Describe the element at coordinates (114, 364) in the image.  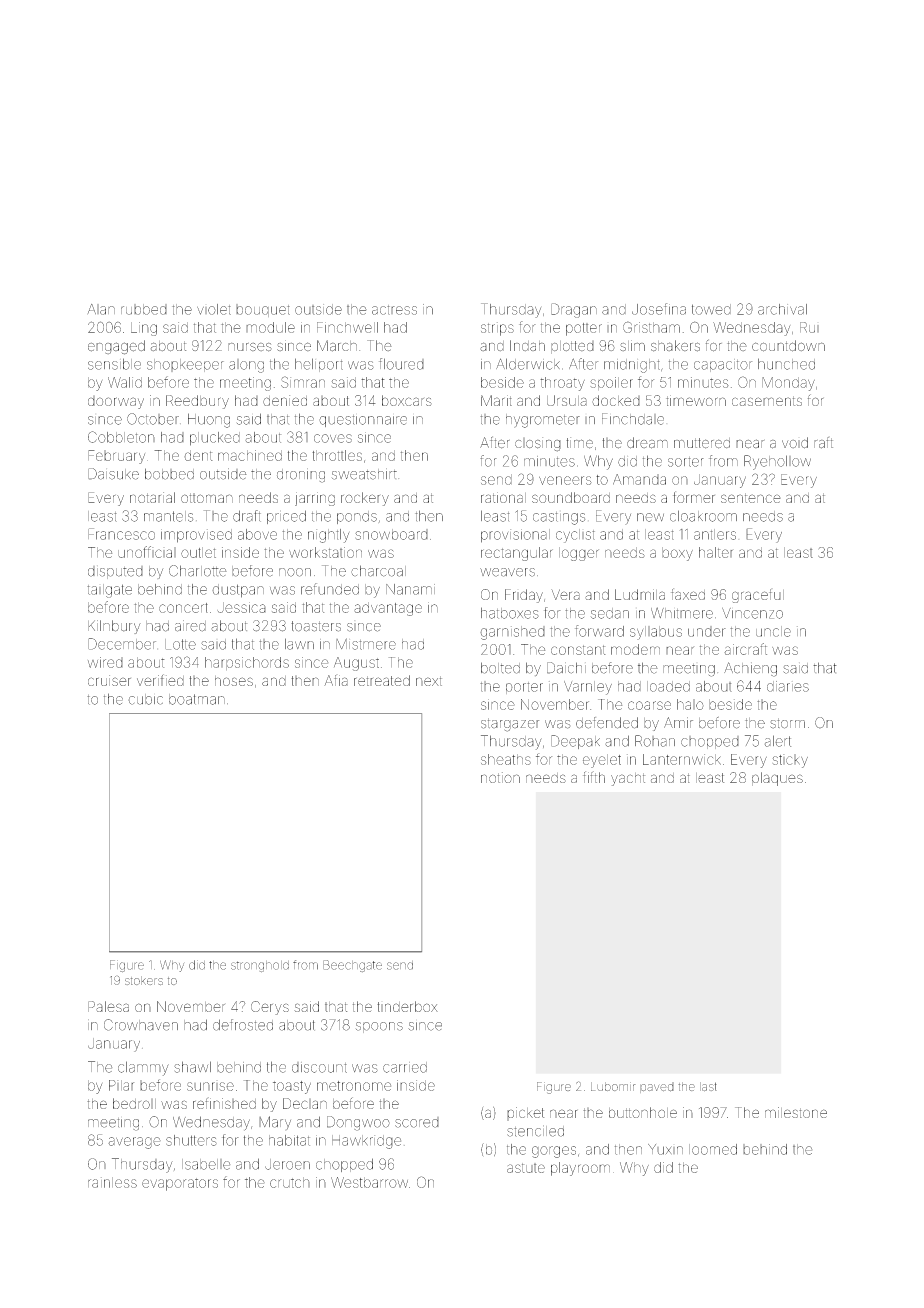
I see `sensible` at that location.
